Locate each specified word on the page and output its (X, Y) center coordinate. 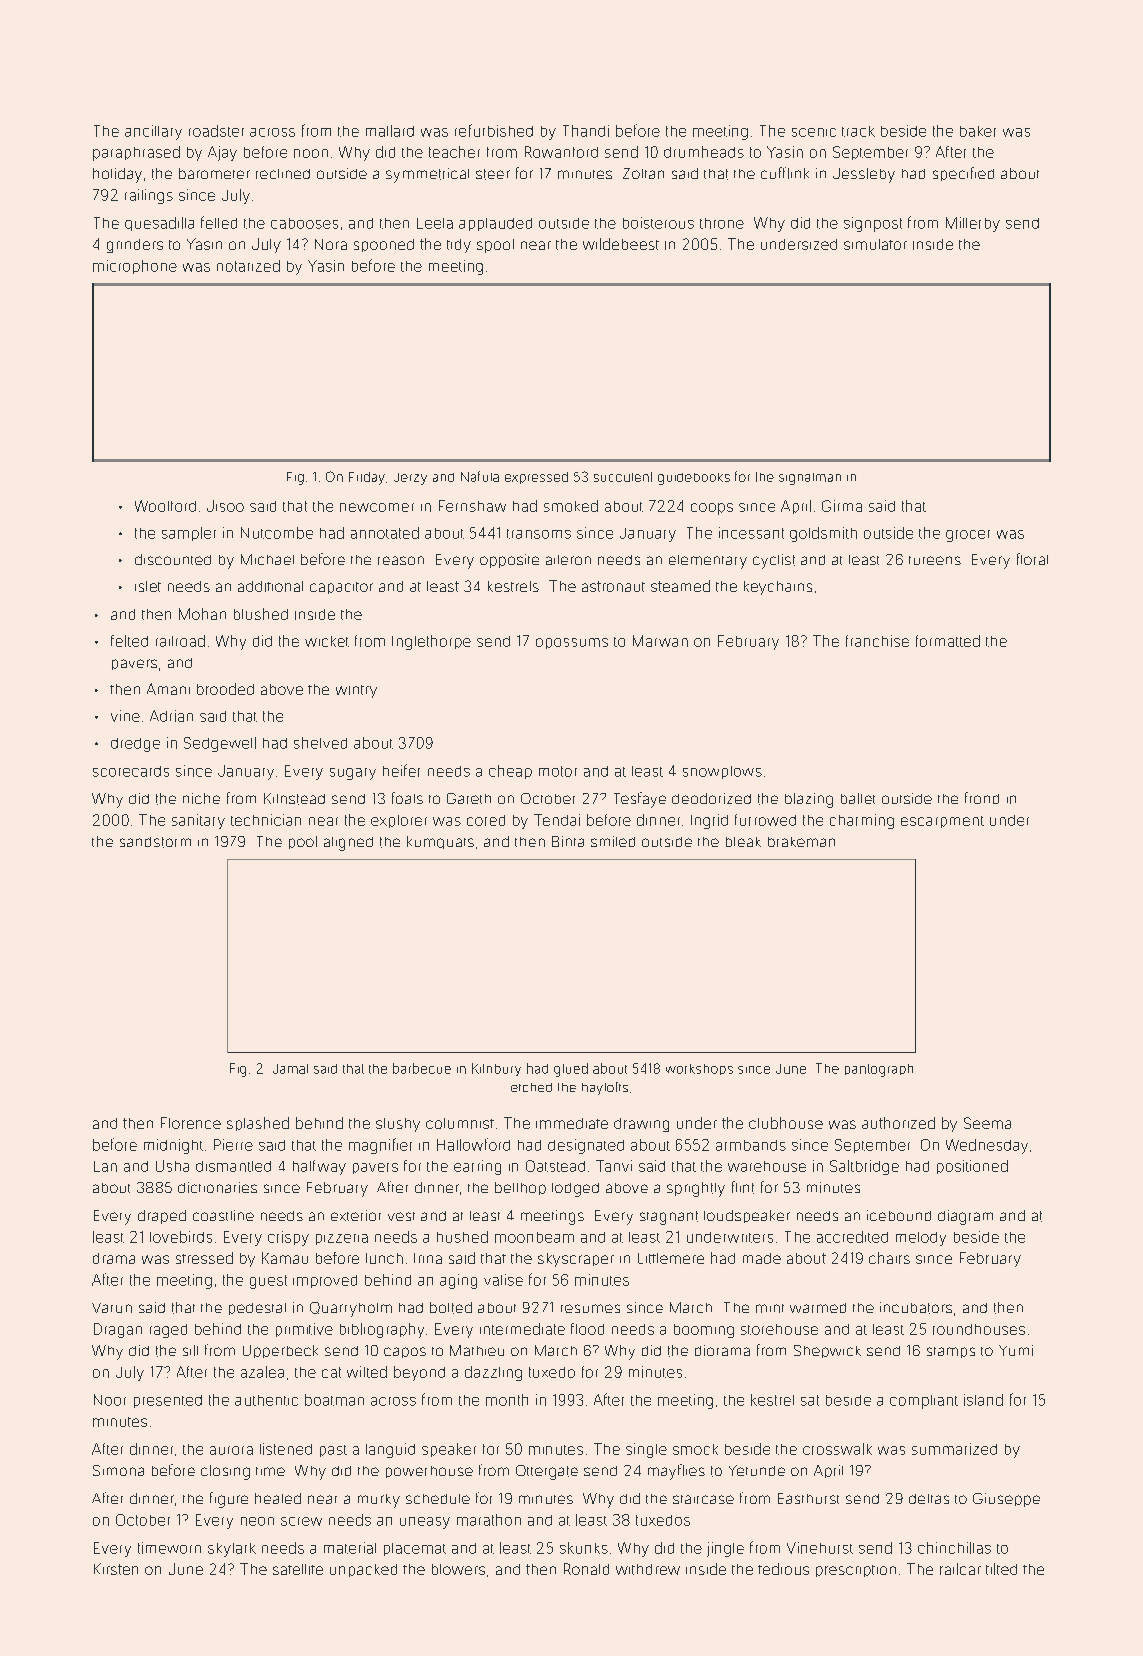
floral (1032, 559)
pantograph (879, 1070)
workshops (699, 1069)
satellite (298, 1569)
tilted (1001, 1569)
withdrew (648, 1569)
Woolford (165, 506)
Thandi (586, 131)
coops (712, 509)
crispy (288, 1238)
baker (978, 131)
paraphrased (136, 153)
